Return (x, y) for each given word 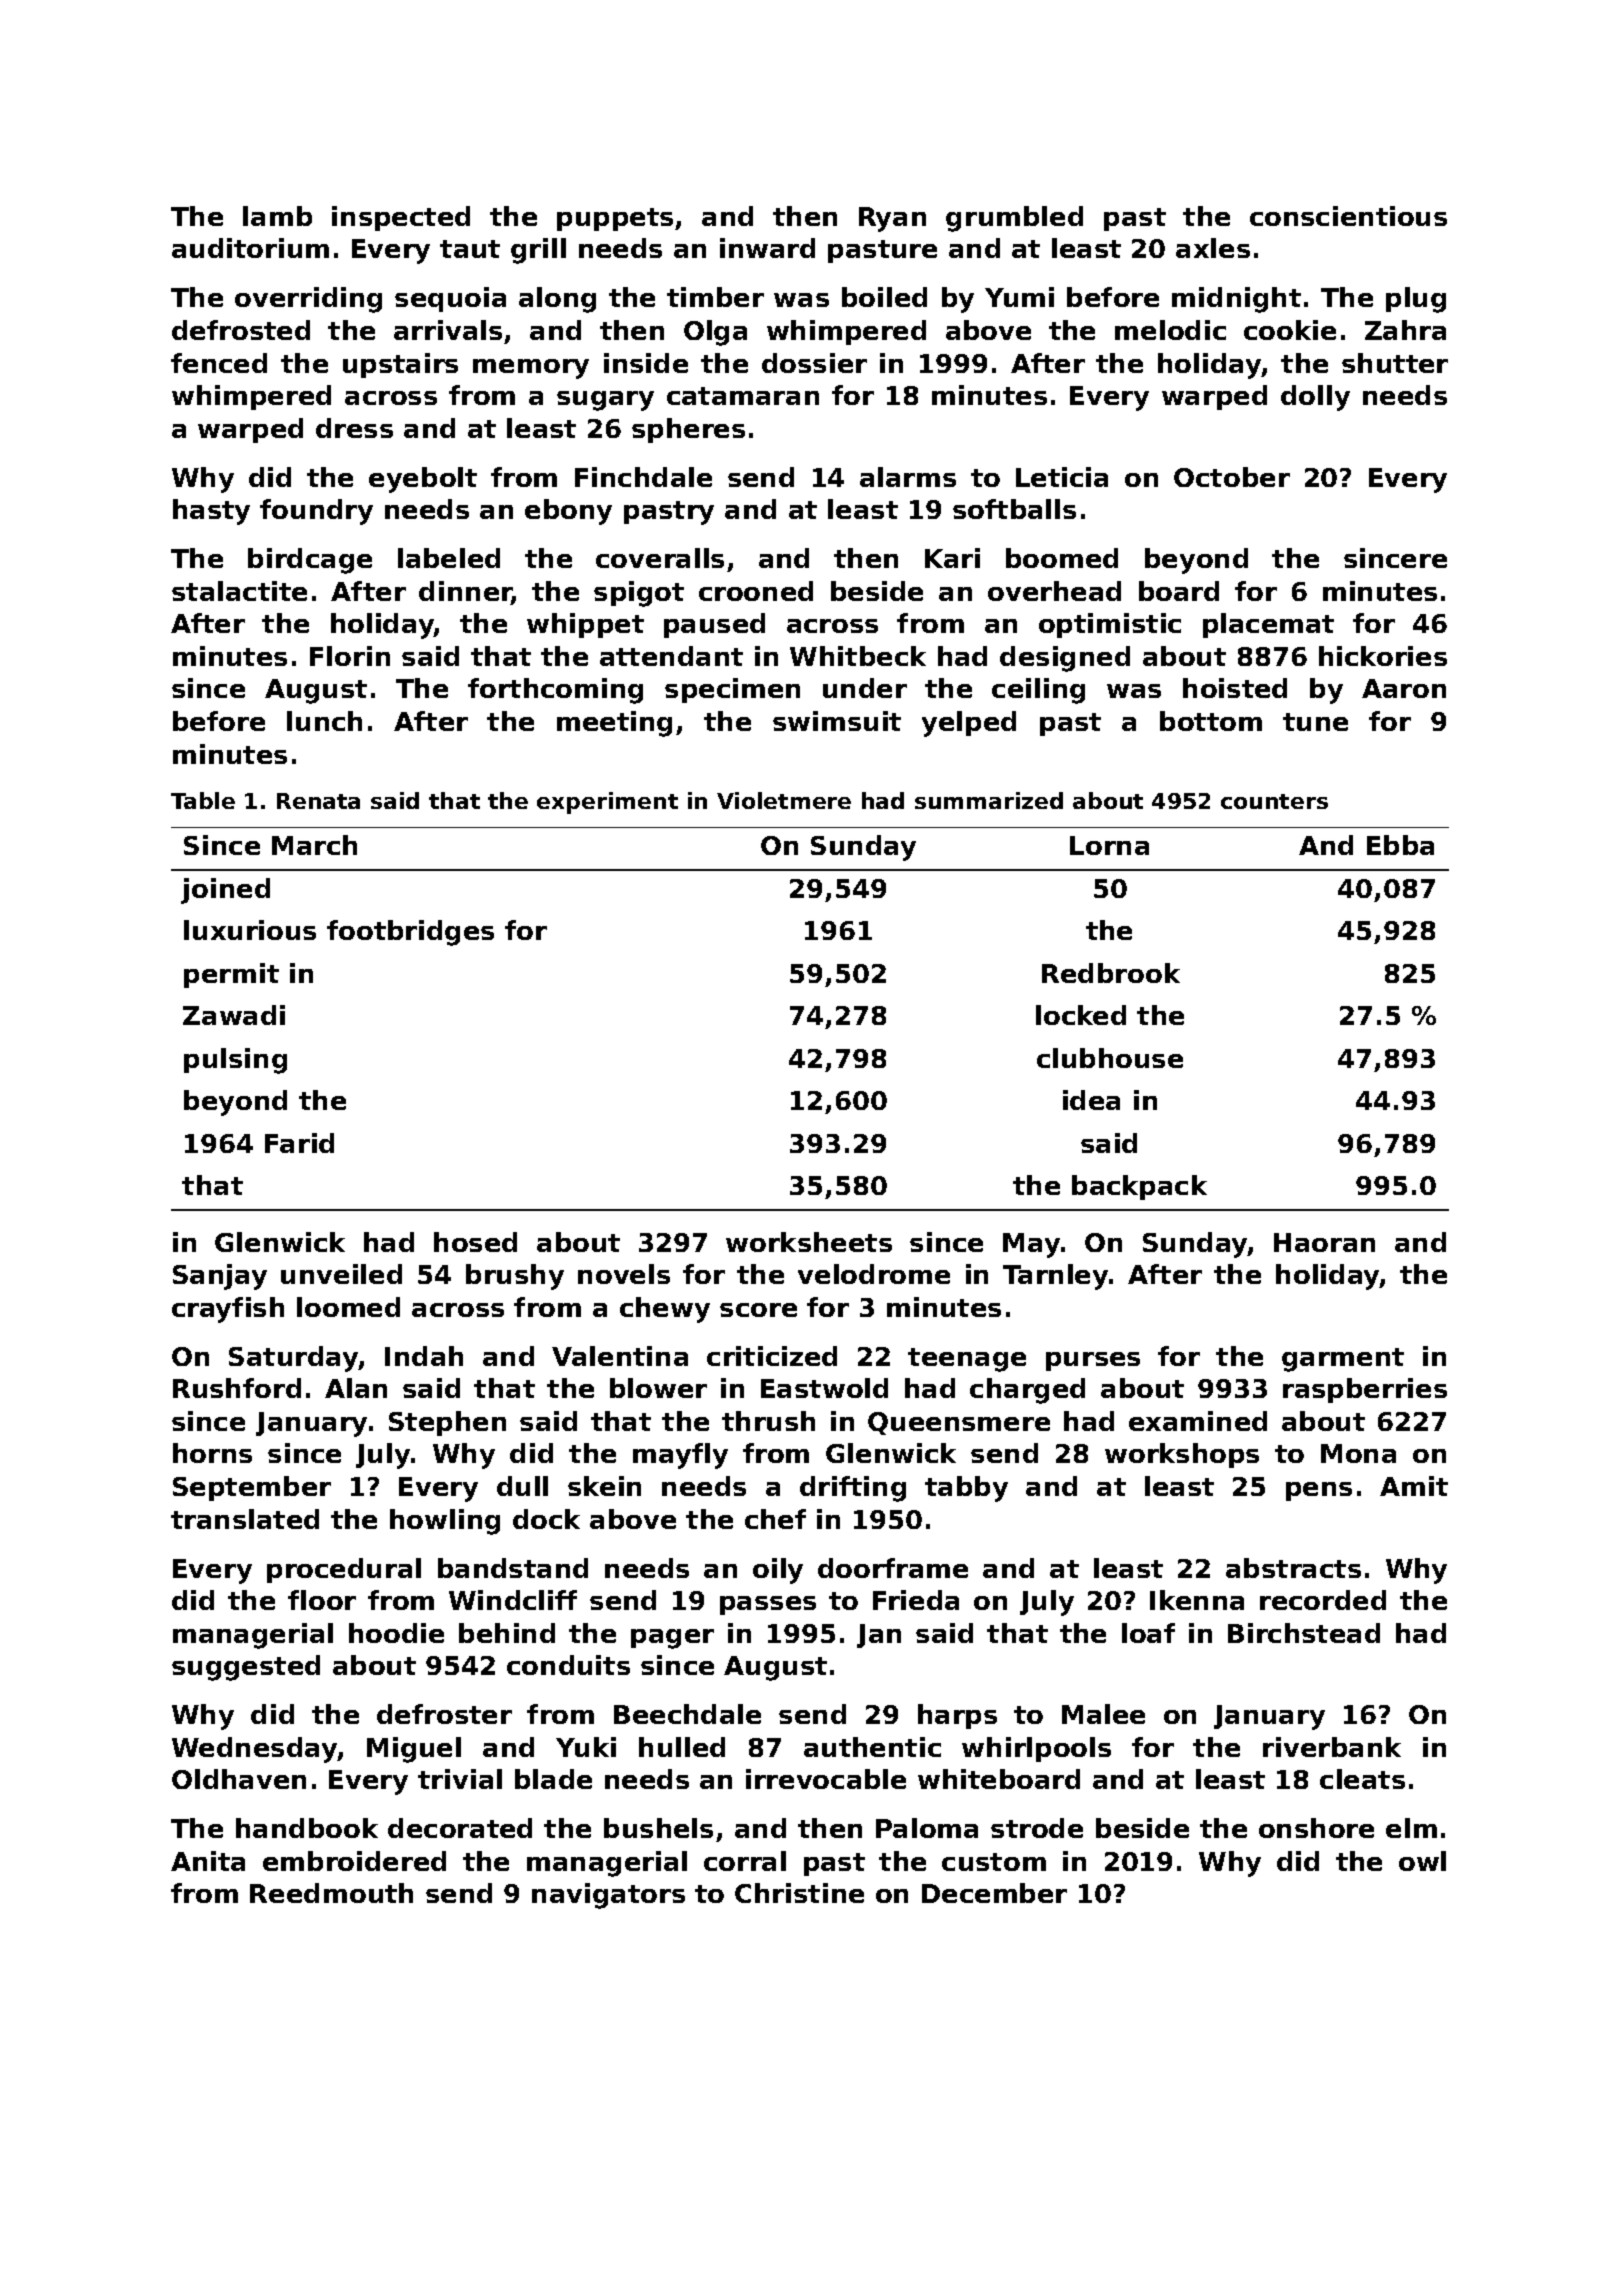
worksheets (809, 1242)
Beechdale (687, 1714)
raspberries (1365, 1390)
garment (1343, 1360)
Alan (356, 1388)
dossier (814, 363)
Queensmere (959, 1423)
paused (714, 625)
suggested (246, 1668)
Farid (299, 1143)
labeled (449, 558)
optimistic (1110, 625)
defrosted (241, 330)
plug (1416, 300)
